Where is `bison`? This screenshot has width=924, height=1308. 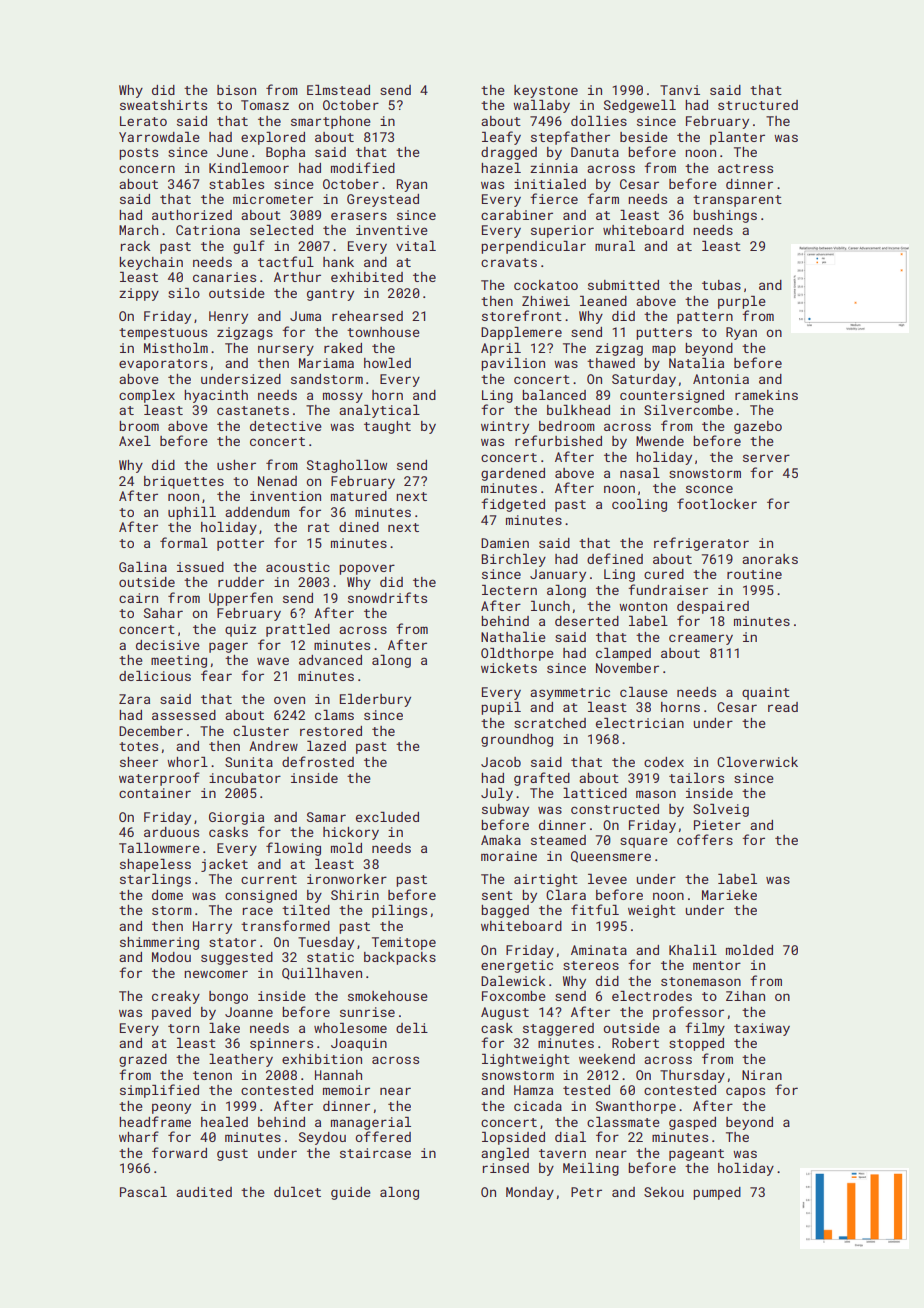
bison is located at coordinates (236, 90).
